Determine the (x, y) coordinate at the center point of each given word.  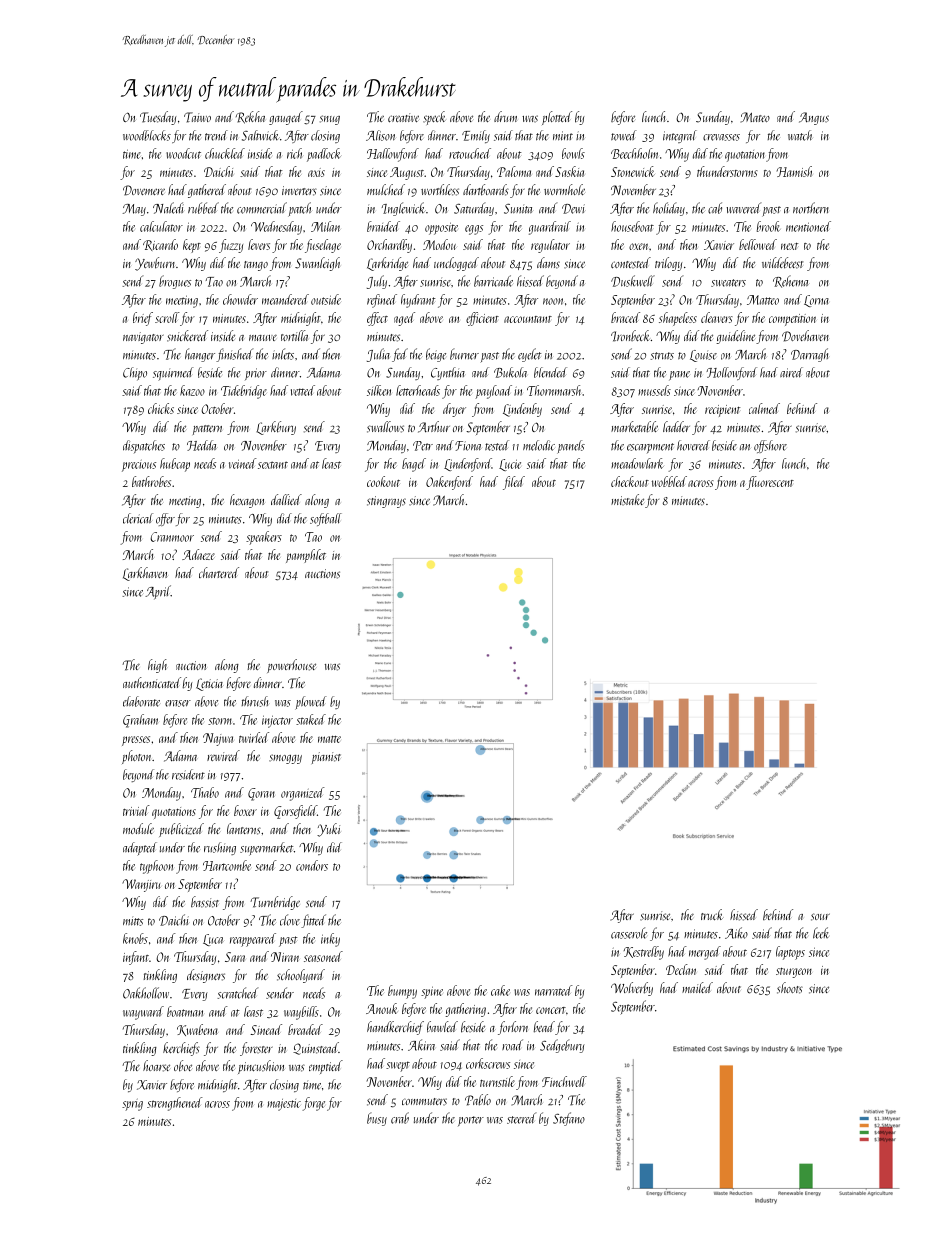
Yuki (328, 830)
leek (821, 933)
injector (277, 721)
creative (403, 118)
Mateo (755, 117)
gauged (286, 118)
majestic (284, 1105)
